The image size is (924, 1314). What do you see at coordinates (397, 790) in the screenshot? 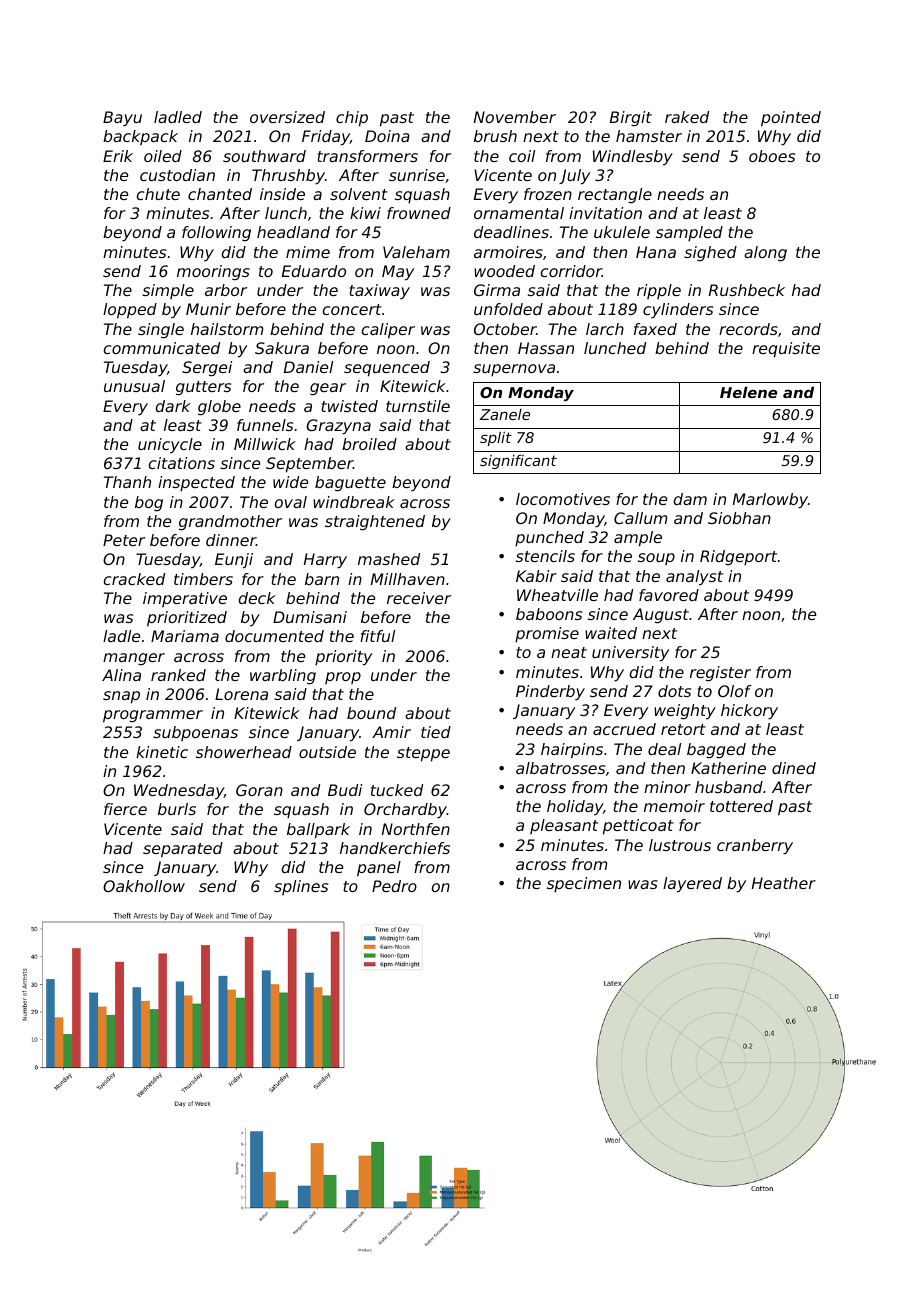
I see `tucked` at bounding box center [397, 790].
